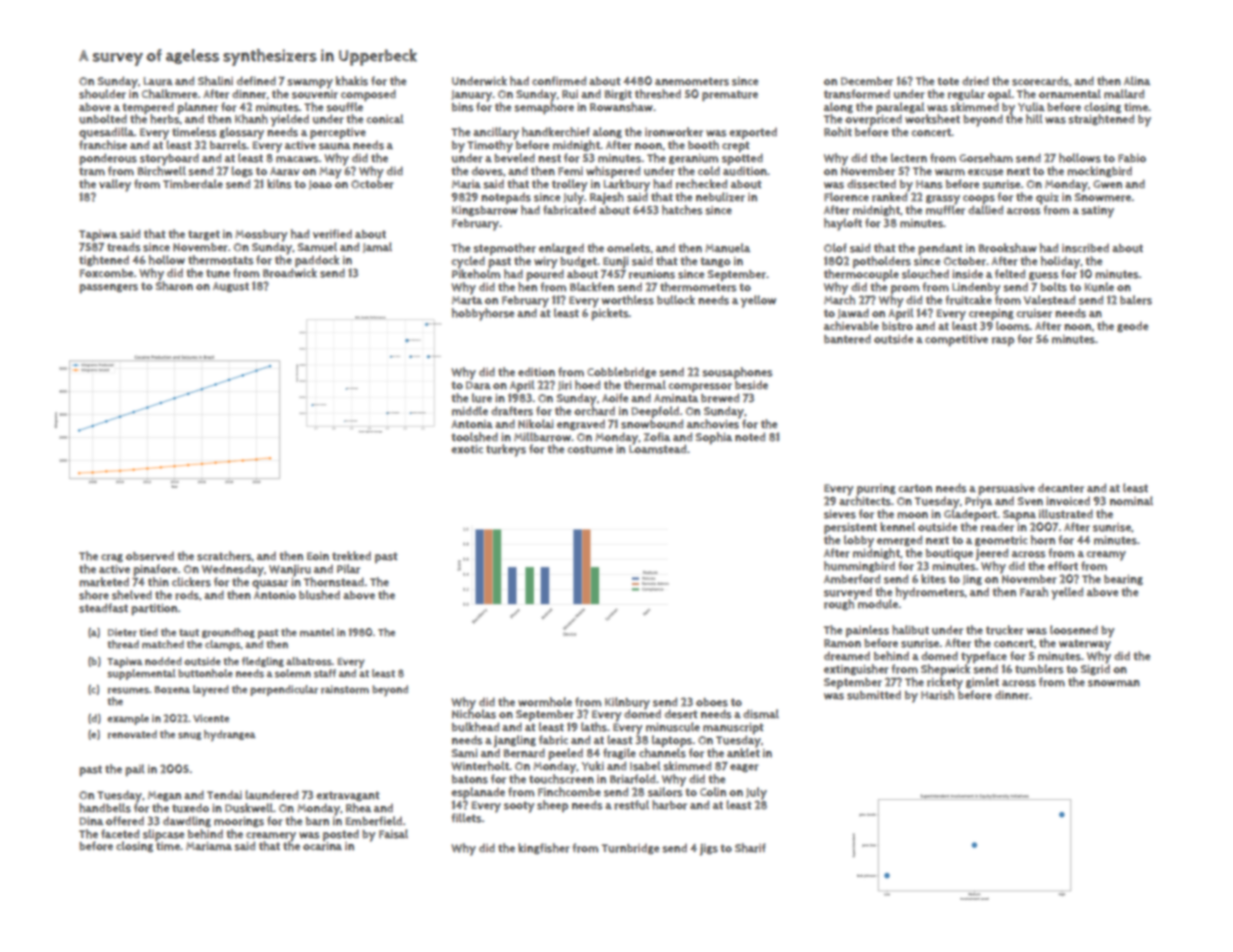  I want to click on exotic, so click(467, 449).
